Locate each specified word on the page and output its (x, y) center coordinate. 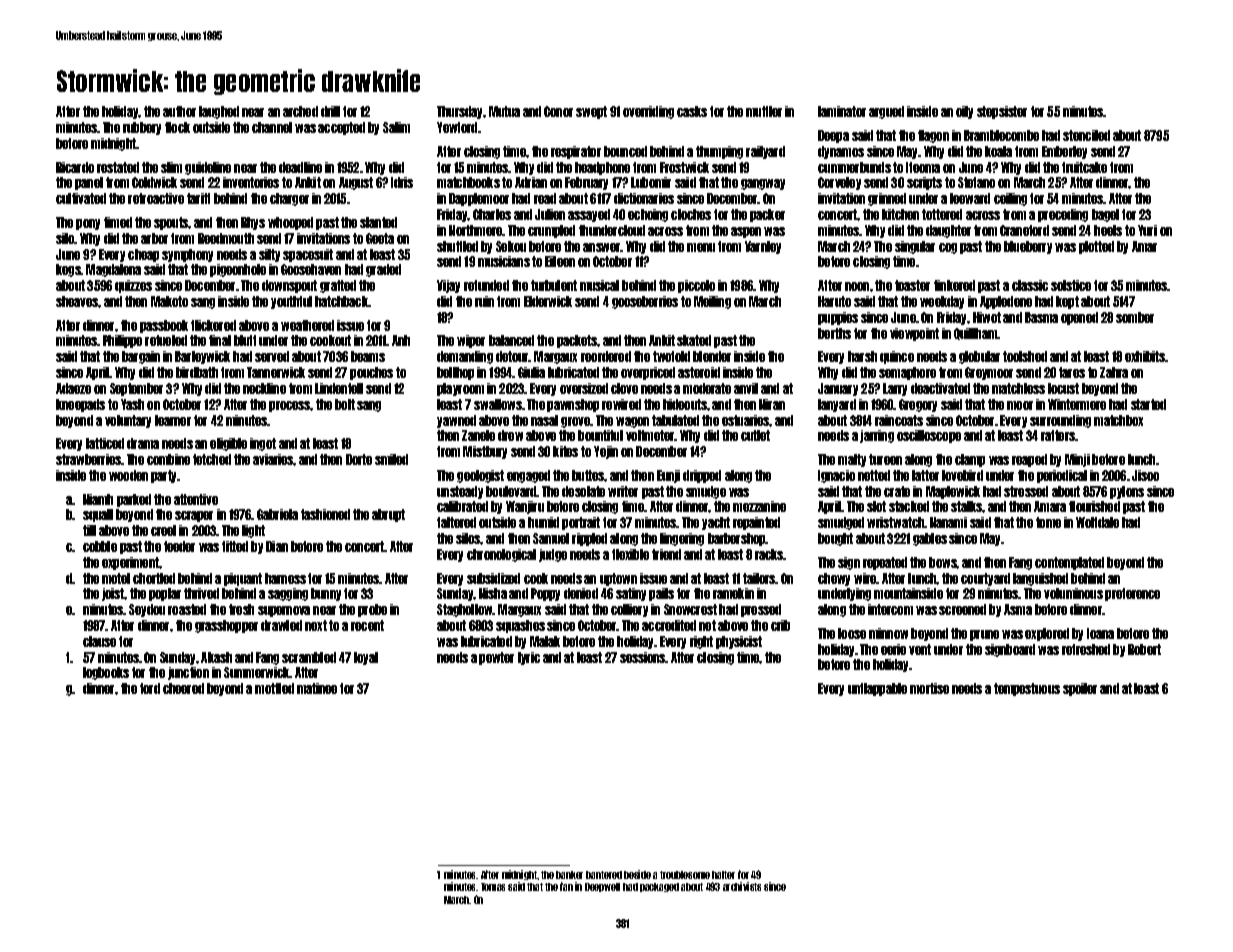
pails (661, 594)
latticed (105, 443)
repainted (756, 523)
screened (962, 609)
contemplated (1069, 563)
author (179, 111)
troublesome (685, 875)
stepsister (1002, 112)
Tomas (493, 887)
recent (367, 625)
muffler (764, 111)
